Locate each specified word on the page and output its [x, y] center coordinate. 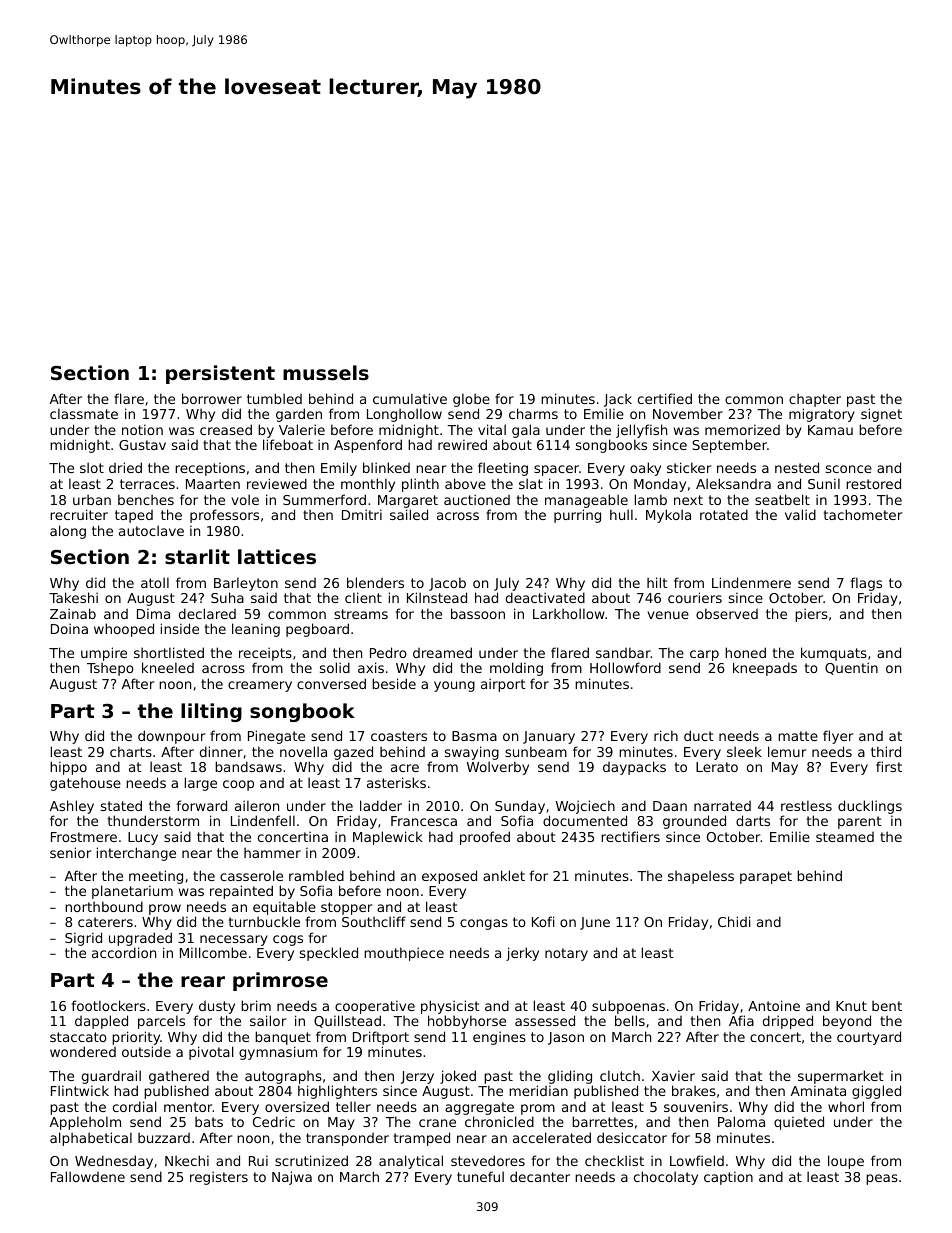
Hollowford [625, 667]
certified [665, 398]
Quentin [851, 668]
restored [873, 483]
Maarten [213, 484]
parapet [766, 877]
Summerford [324, 499]
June [595, 923]
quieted [799, 1123]
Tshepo [110, 669]
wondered [83, 1051]
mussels [326, 372]
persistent [220, 374]
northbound [104, 906]
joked [458, 1077]
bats [209, 1121]
